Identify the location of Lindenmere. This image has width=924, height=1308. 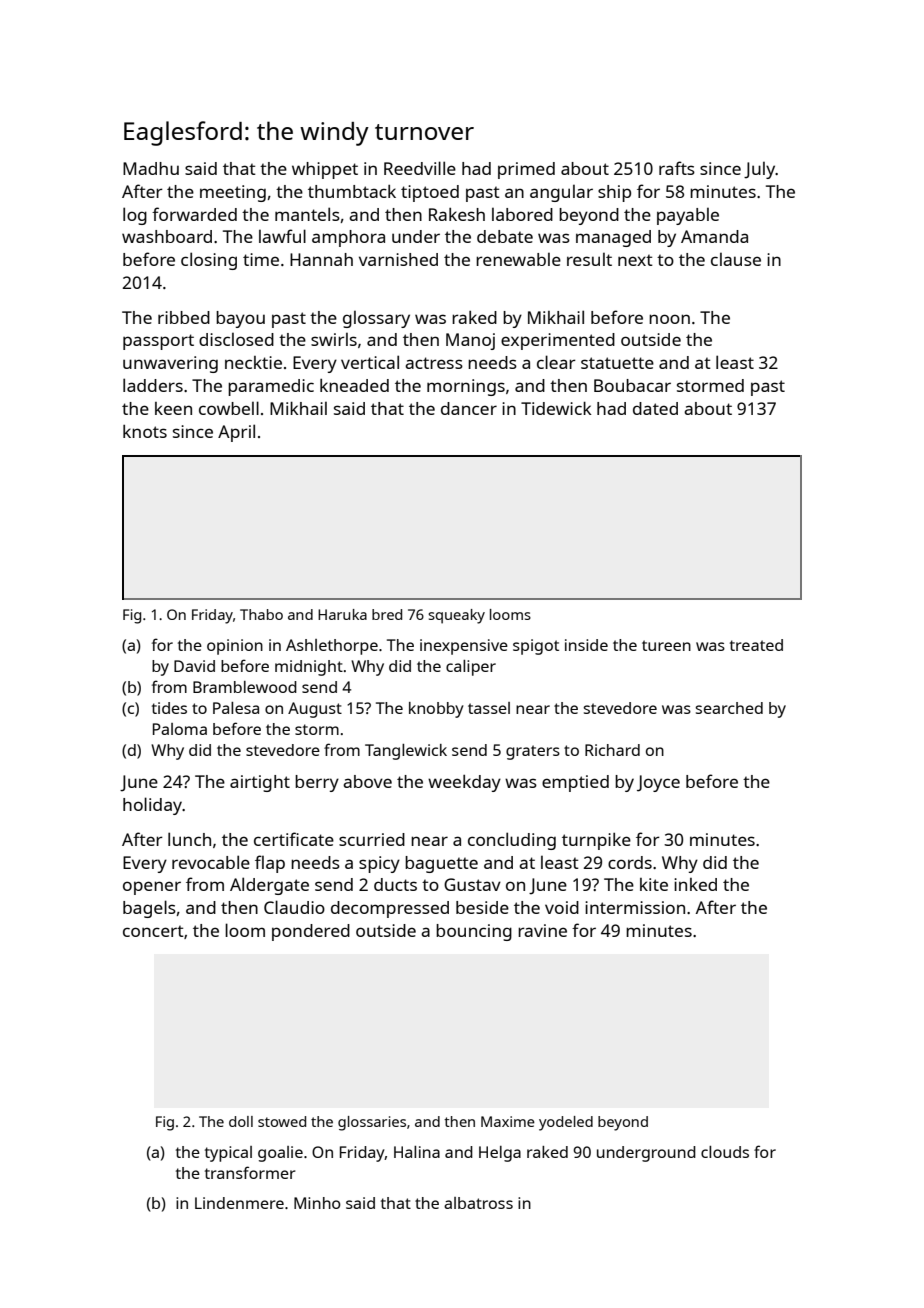
(239, 1203).
